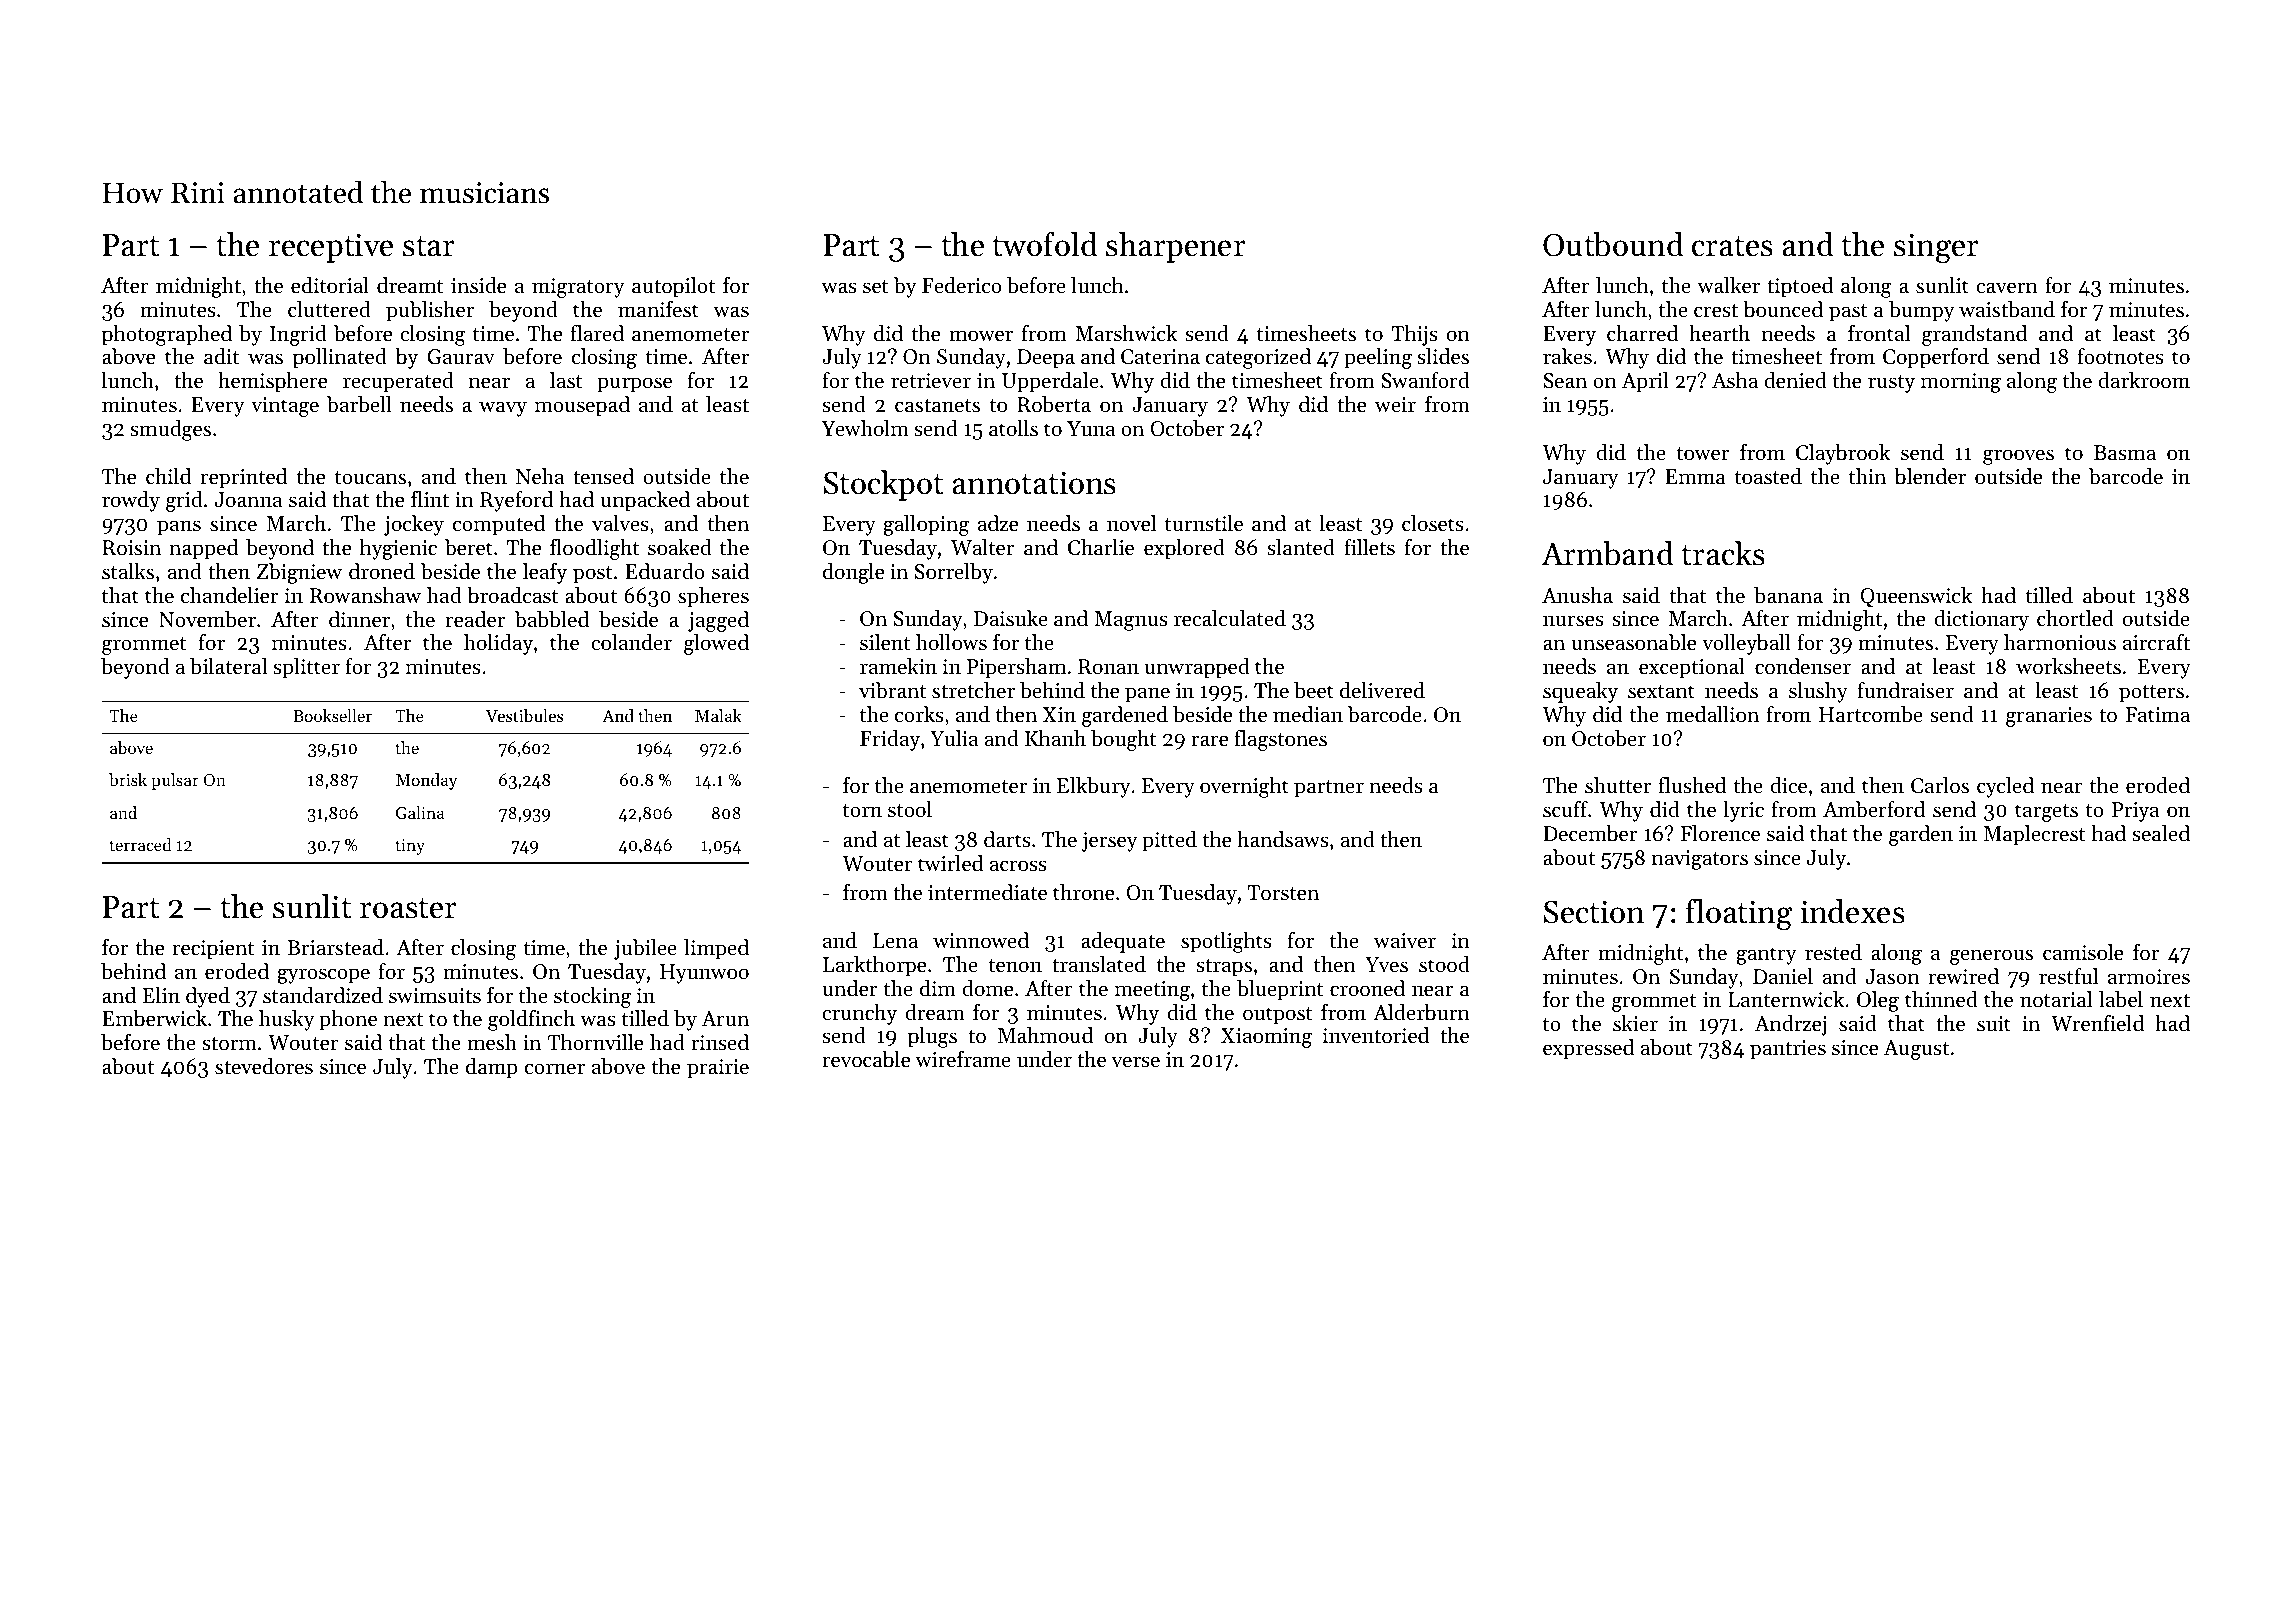 Image resolution: width=2292 pixels, height=1620 pixels. I want to click on recalculated, so click(1230, 618).
